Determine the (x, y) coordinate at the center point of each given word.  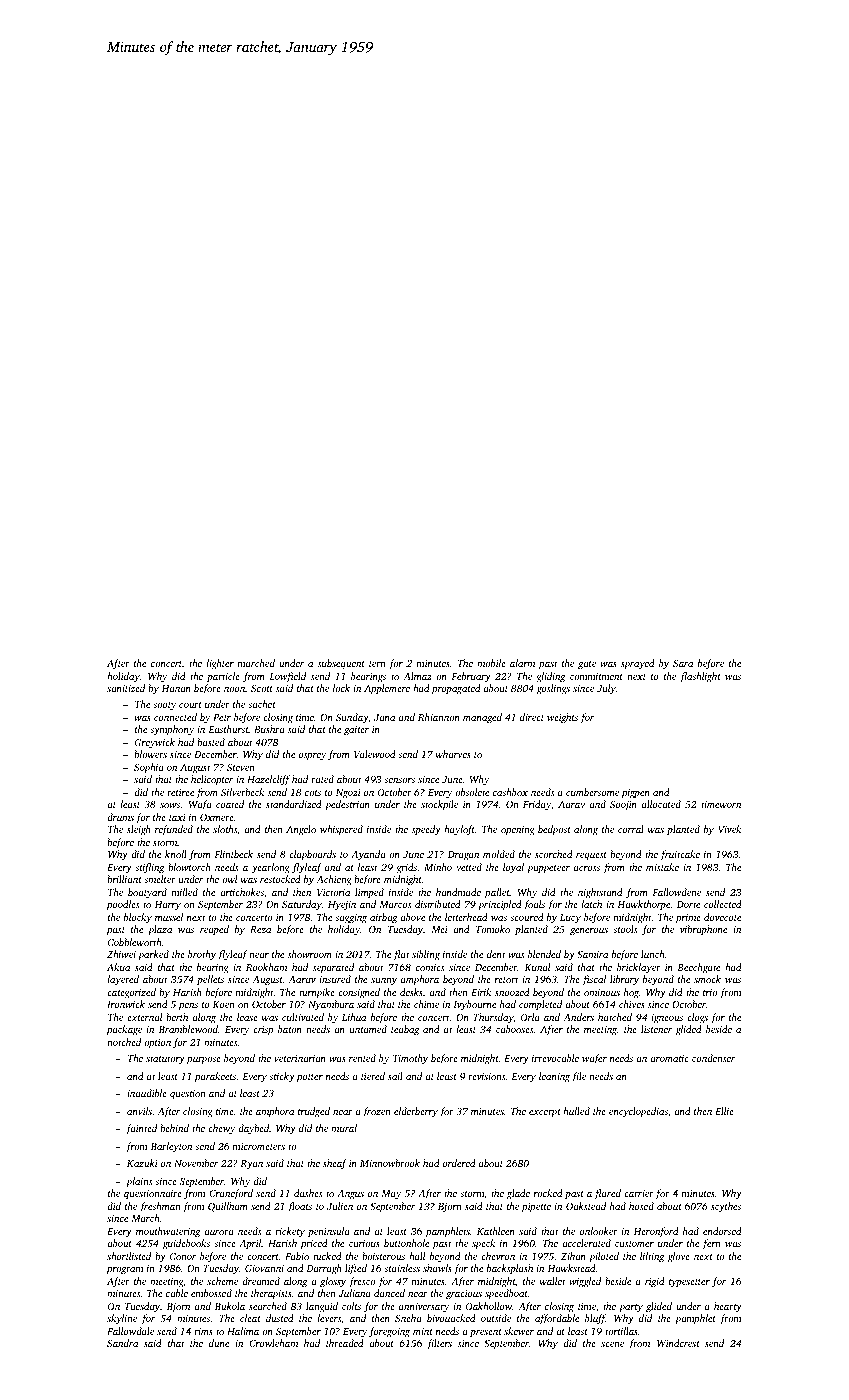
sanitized (126, 688)
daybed (254, 1129)
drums (120, 817)
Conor (183, 1256)
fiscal (594, 980)
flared (607, 1194)
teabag (405, 1030)
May (391, 1195)
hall (417, 1256)
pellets (210, 980)
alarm (522, 663)
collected (723, 904)
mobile (491, 663)
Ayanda (368, 855)
